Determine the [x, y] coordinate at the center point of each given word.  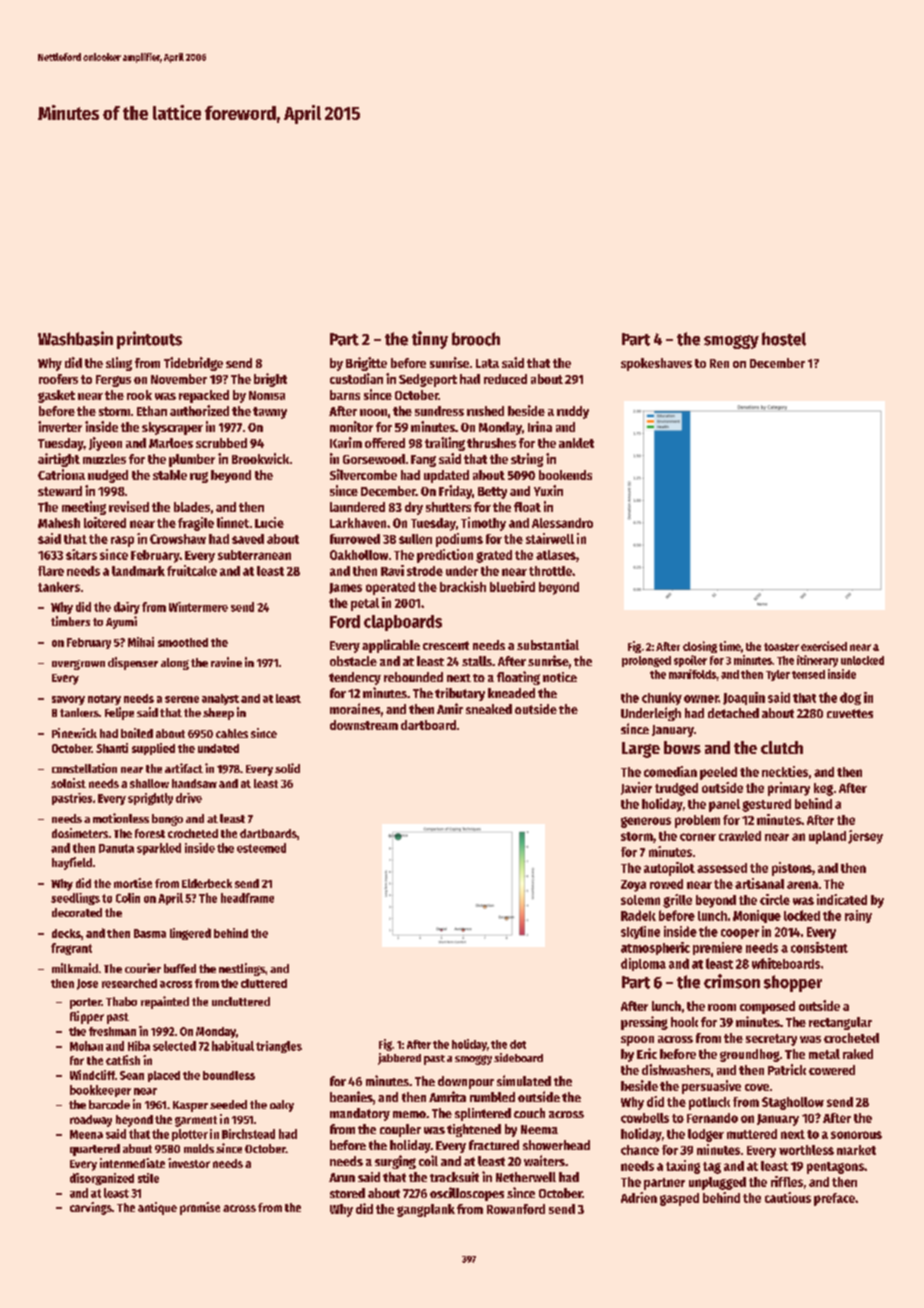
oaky [282, 1106]
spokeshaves [656, 364]
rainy [858, 916]
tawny [270, 413]
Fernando [712, 1118]
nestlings [242, 969]
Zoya [633, 886]
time [730, 646]
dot [518, 1044]
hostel [784, 339]
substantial [548, 644]
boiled [137, 733]
